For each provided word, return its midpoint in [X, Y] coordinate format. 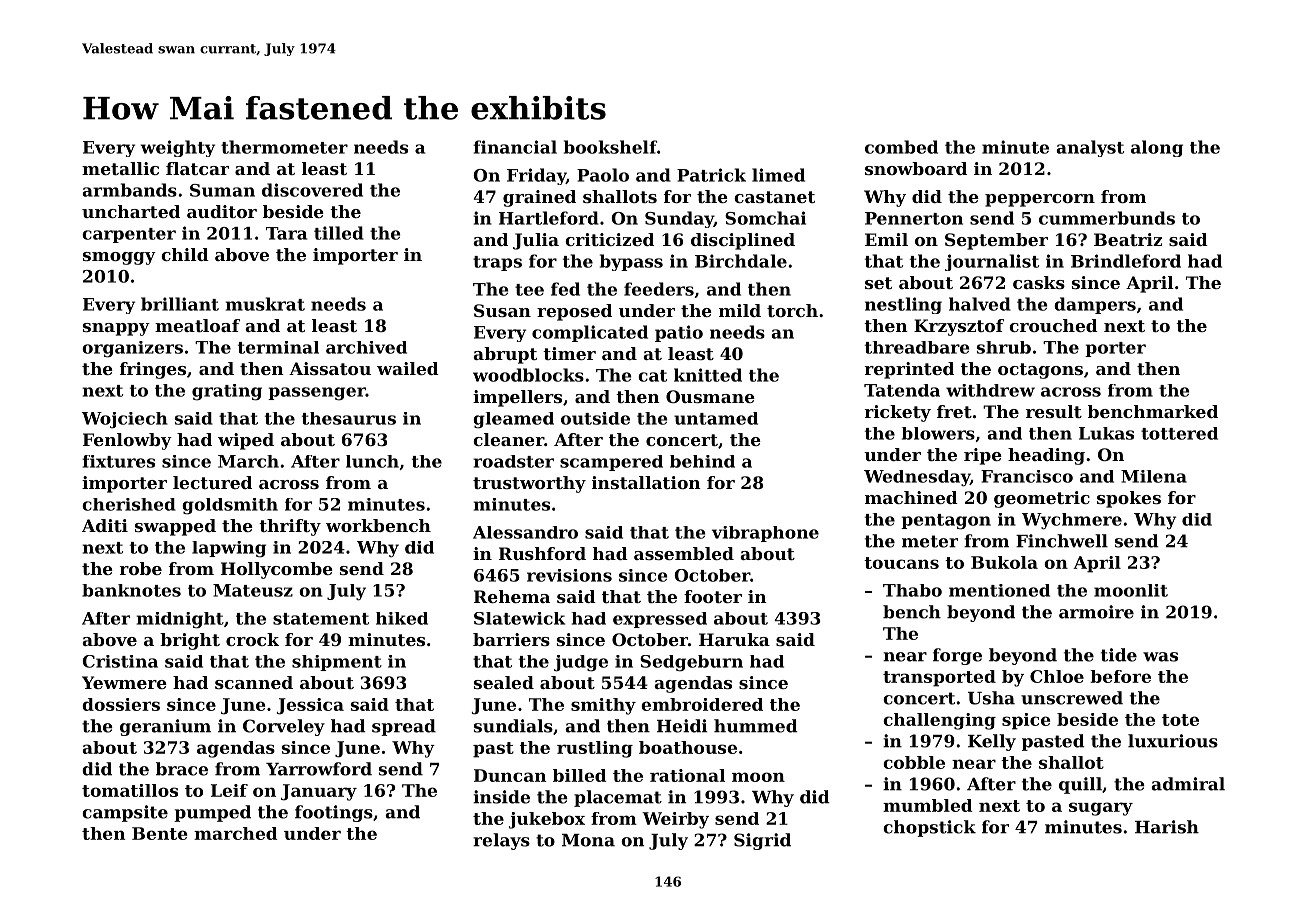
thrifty [290, 527]
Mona [588, 840]
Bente [159, 833]
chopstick [929, 828]
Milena [1154, 476]
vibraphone [765, 534]
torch [792, 310]
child [185, 254]
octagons [1040, 371]
